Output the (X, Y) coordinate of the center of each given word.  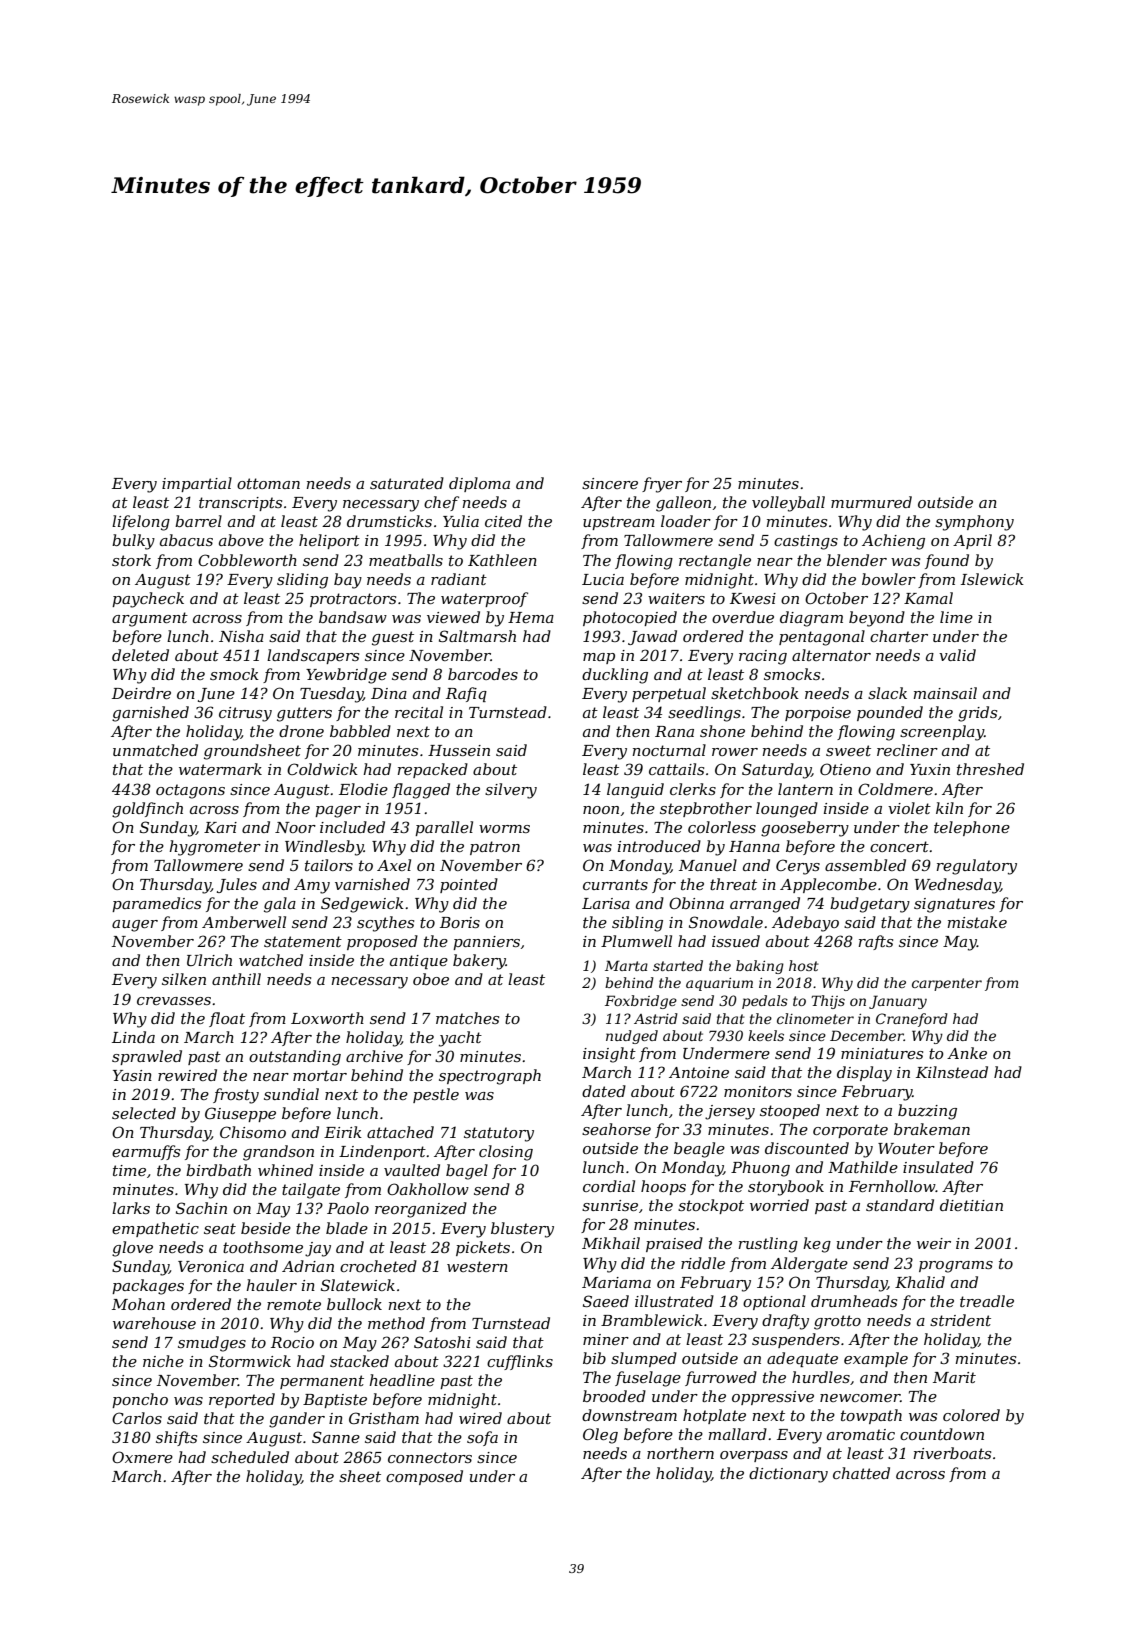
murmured (871, 502)
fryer (662, 485)
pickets (483, 1248)
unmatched (155, 750)
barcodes (483, 674)
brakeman (932, 1129)
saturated (407, 483)
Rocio (292, 1342)
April (972, 541)
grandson (278, 1153)
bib (594, 1358)
